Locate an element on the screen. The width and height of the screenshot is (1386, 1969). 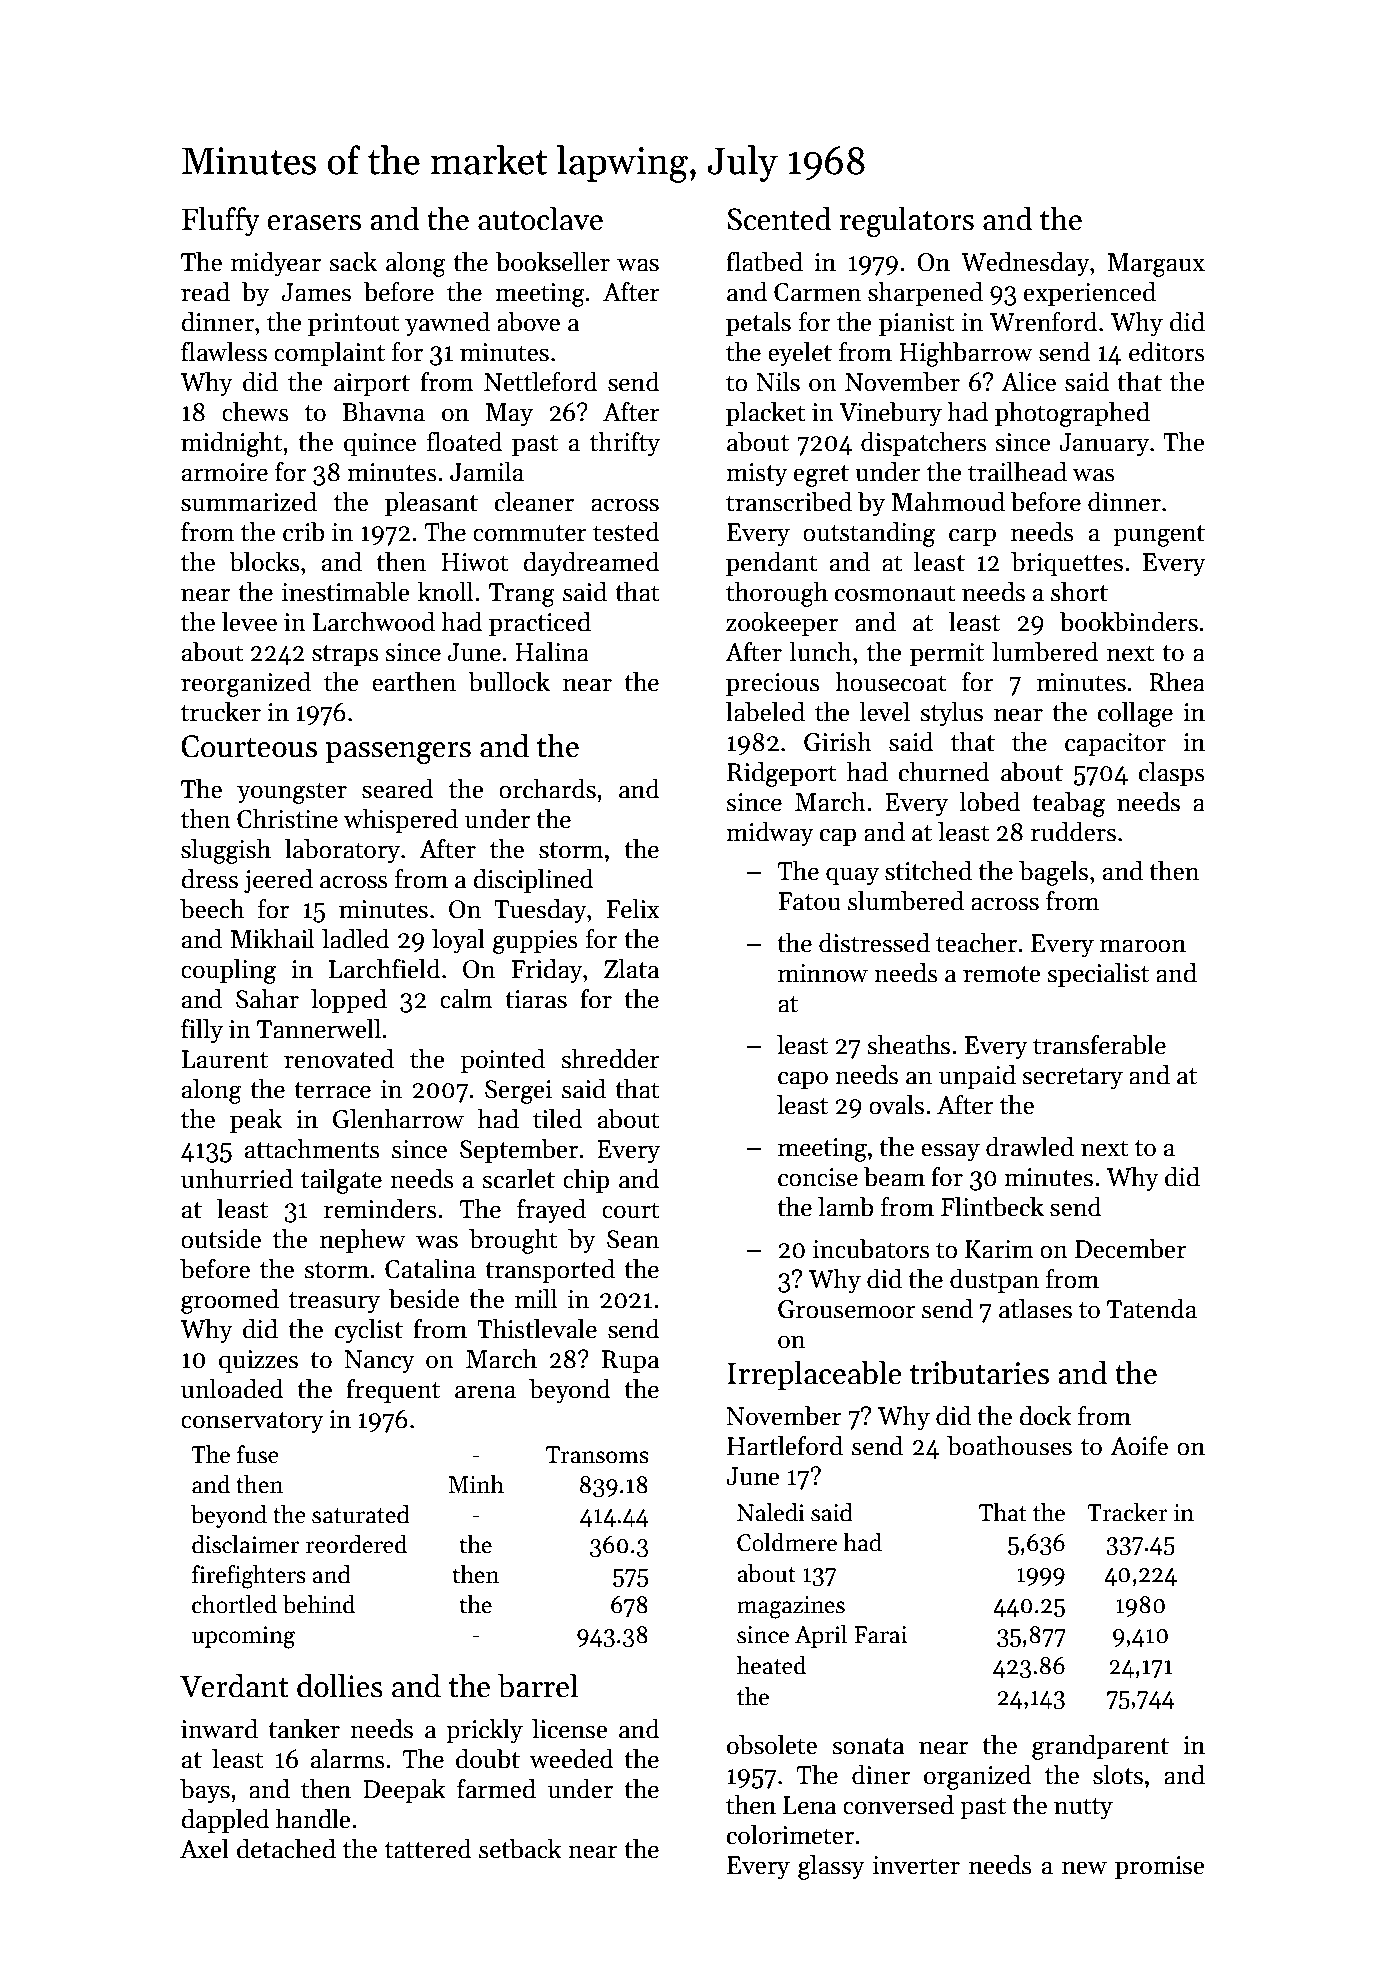
bookbinders is located at coordinates (1129, 622).
